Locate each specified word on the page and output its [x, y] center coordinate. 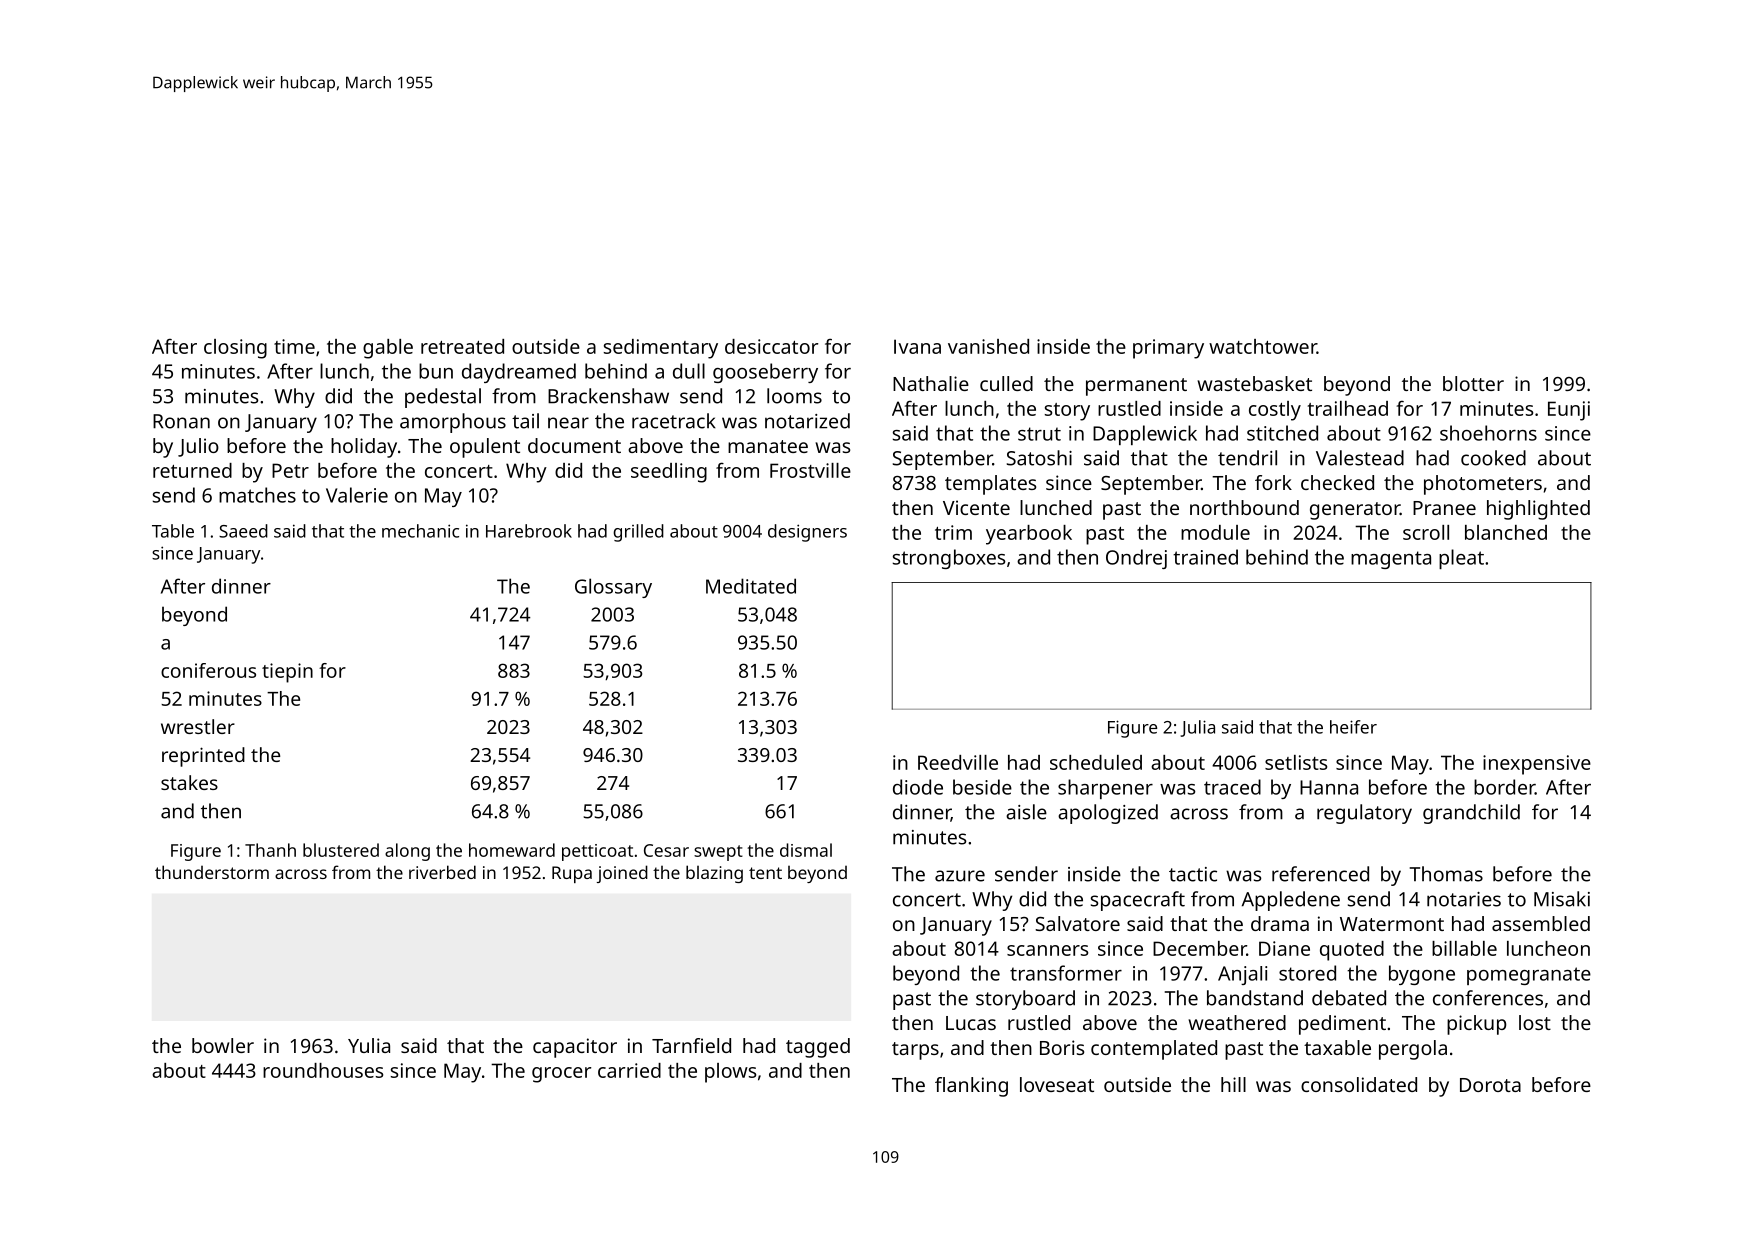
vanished [988, 346]
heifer [1353, 727]
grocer [561, 1075]
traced [1232, 787]
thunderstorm [212, 872]
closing [235, 349]
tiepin [287, 673]
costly [1275, 411]
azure [960, 876]
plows [730, 1073]
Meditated [751, 586]
